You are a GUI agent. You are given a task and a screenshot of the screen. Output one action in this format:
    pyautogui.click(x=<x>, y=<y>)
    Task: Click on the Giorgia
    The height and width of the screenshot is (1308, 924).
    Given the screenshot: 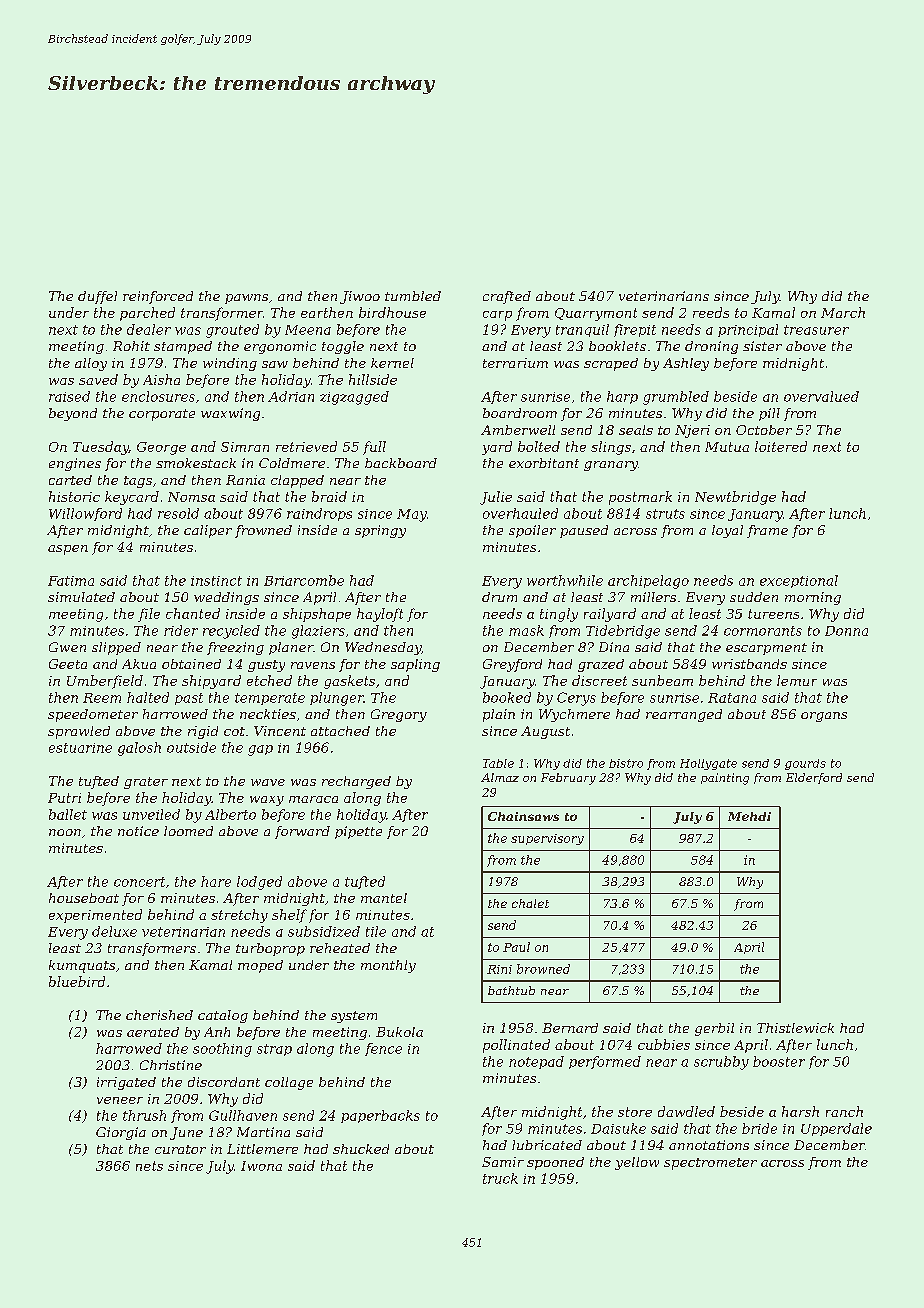 What is the action you would take?
    pyautogui.click(x=121, y=1133)
